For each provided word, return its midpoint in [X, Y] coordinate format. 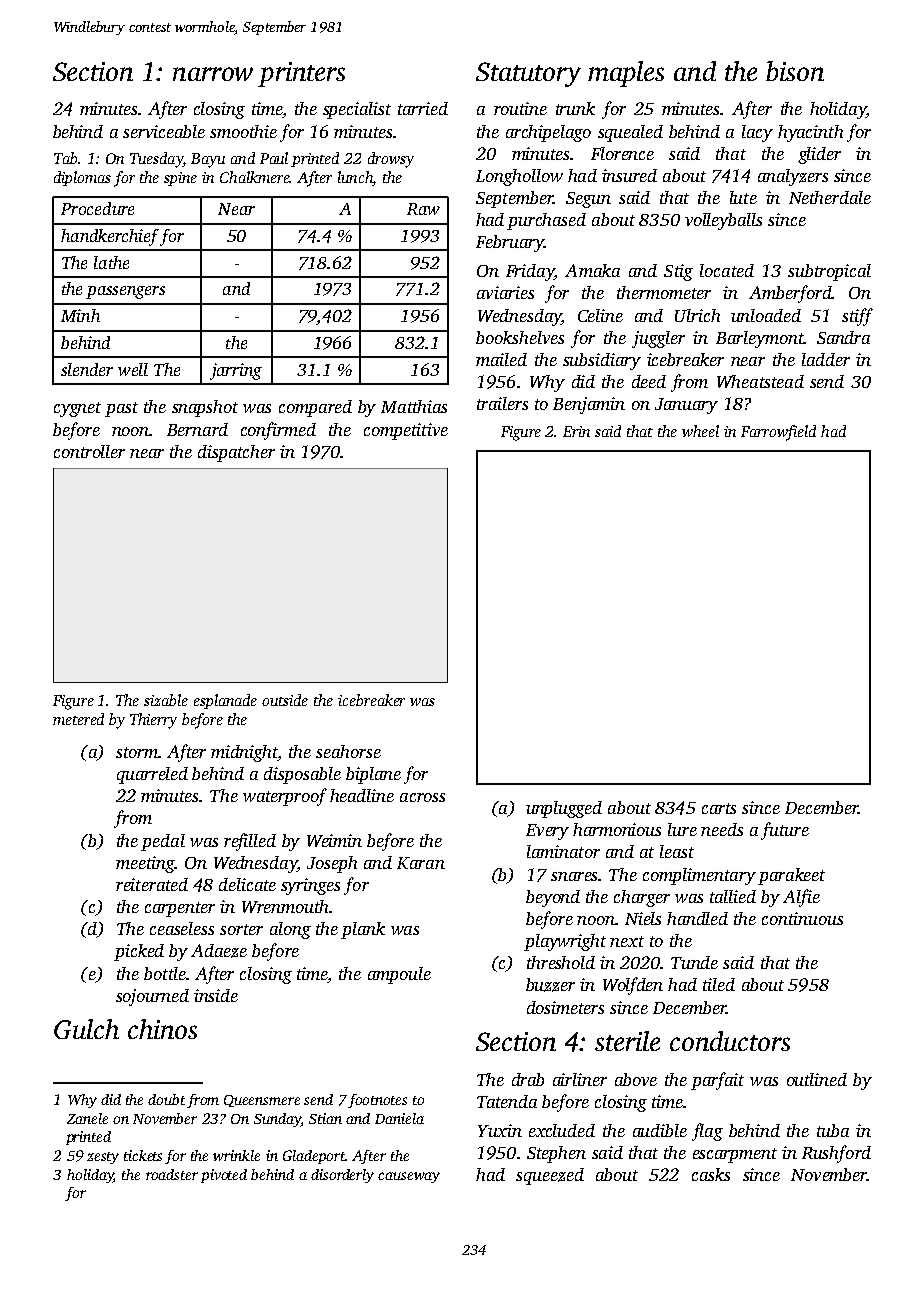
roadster [172, 1174]
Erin [576, 431]
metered [78, 719]
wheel [700, 431]
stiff [857, 317]
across [422, 797]
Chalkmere [255, 177]
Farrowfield [778, 433]
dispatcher [236, 453]
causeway [409, 1177]
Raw [423, 209]
